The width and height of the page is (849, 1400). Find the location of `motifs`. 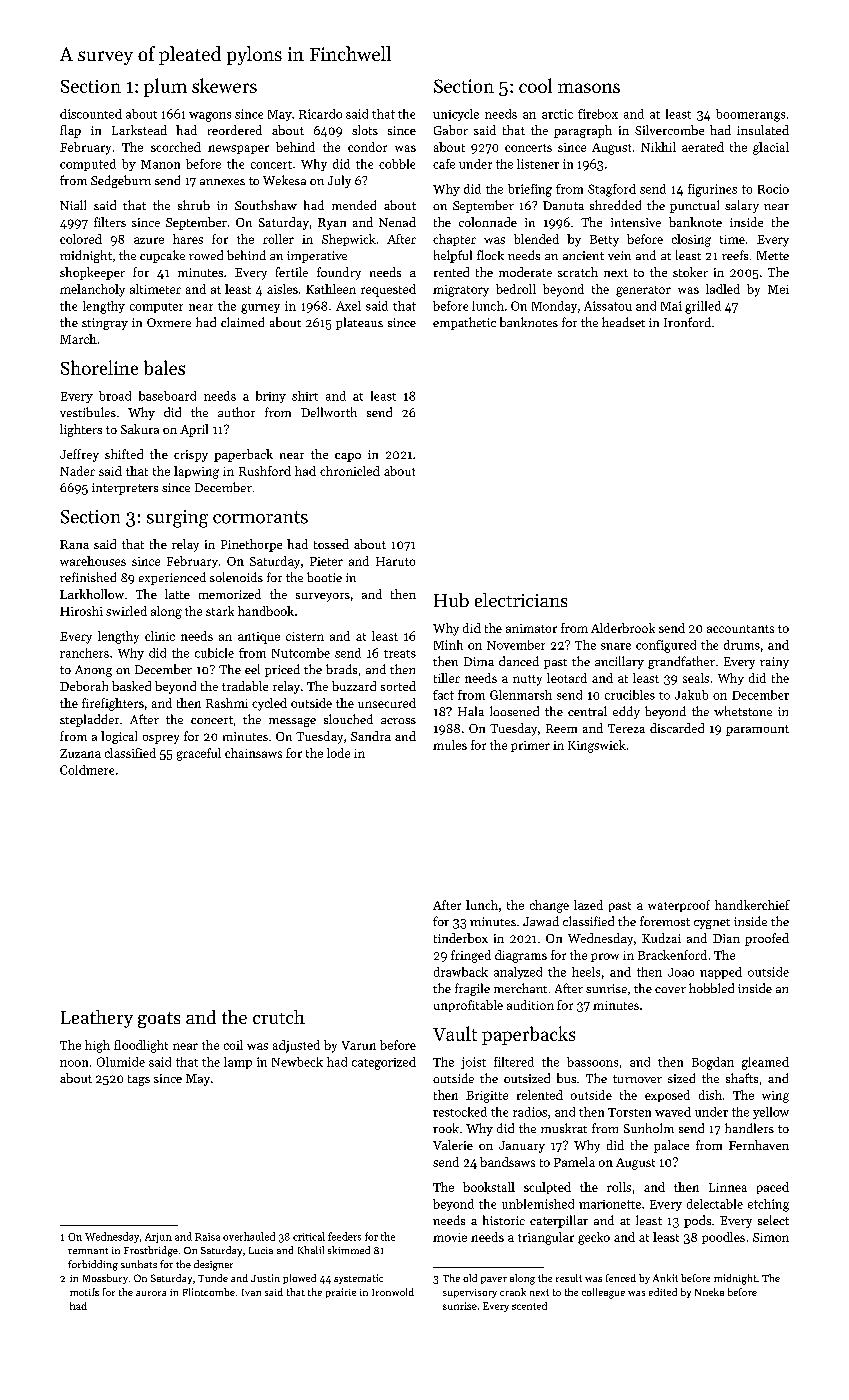

motifs is located at coordinates (84, 1292).
